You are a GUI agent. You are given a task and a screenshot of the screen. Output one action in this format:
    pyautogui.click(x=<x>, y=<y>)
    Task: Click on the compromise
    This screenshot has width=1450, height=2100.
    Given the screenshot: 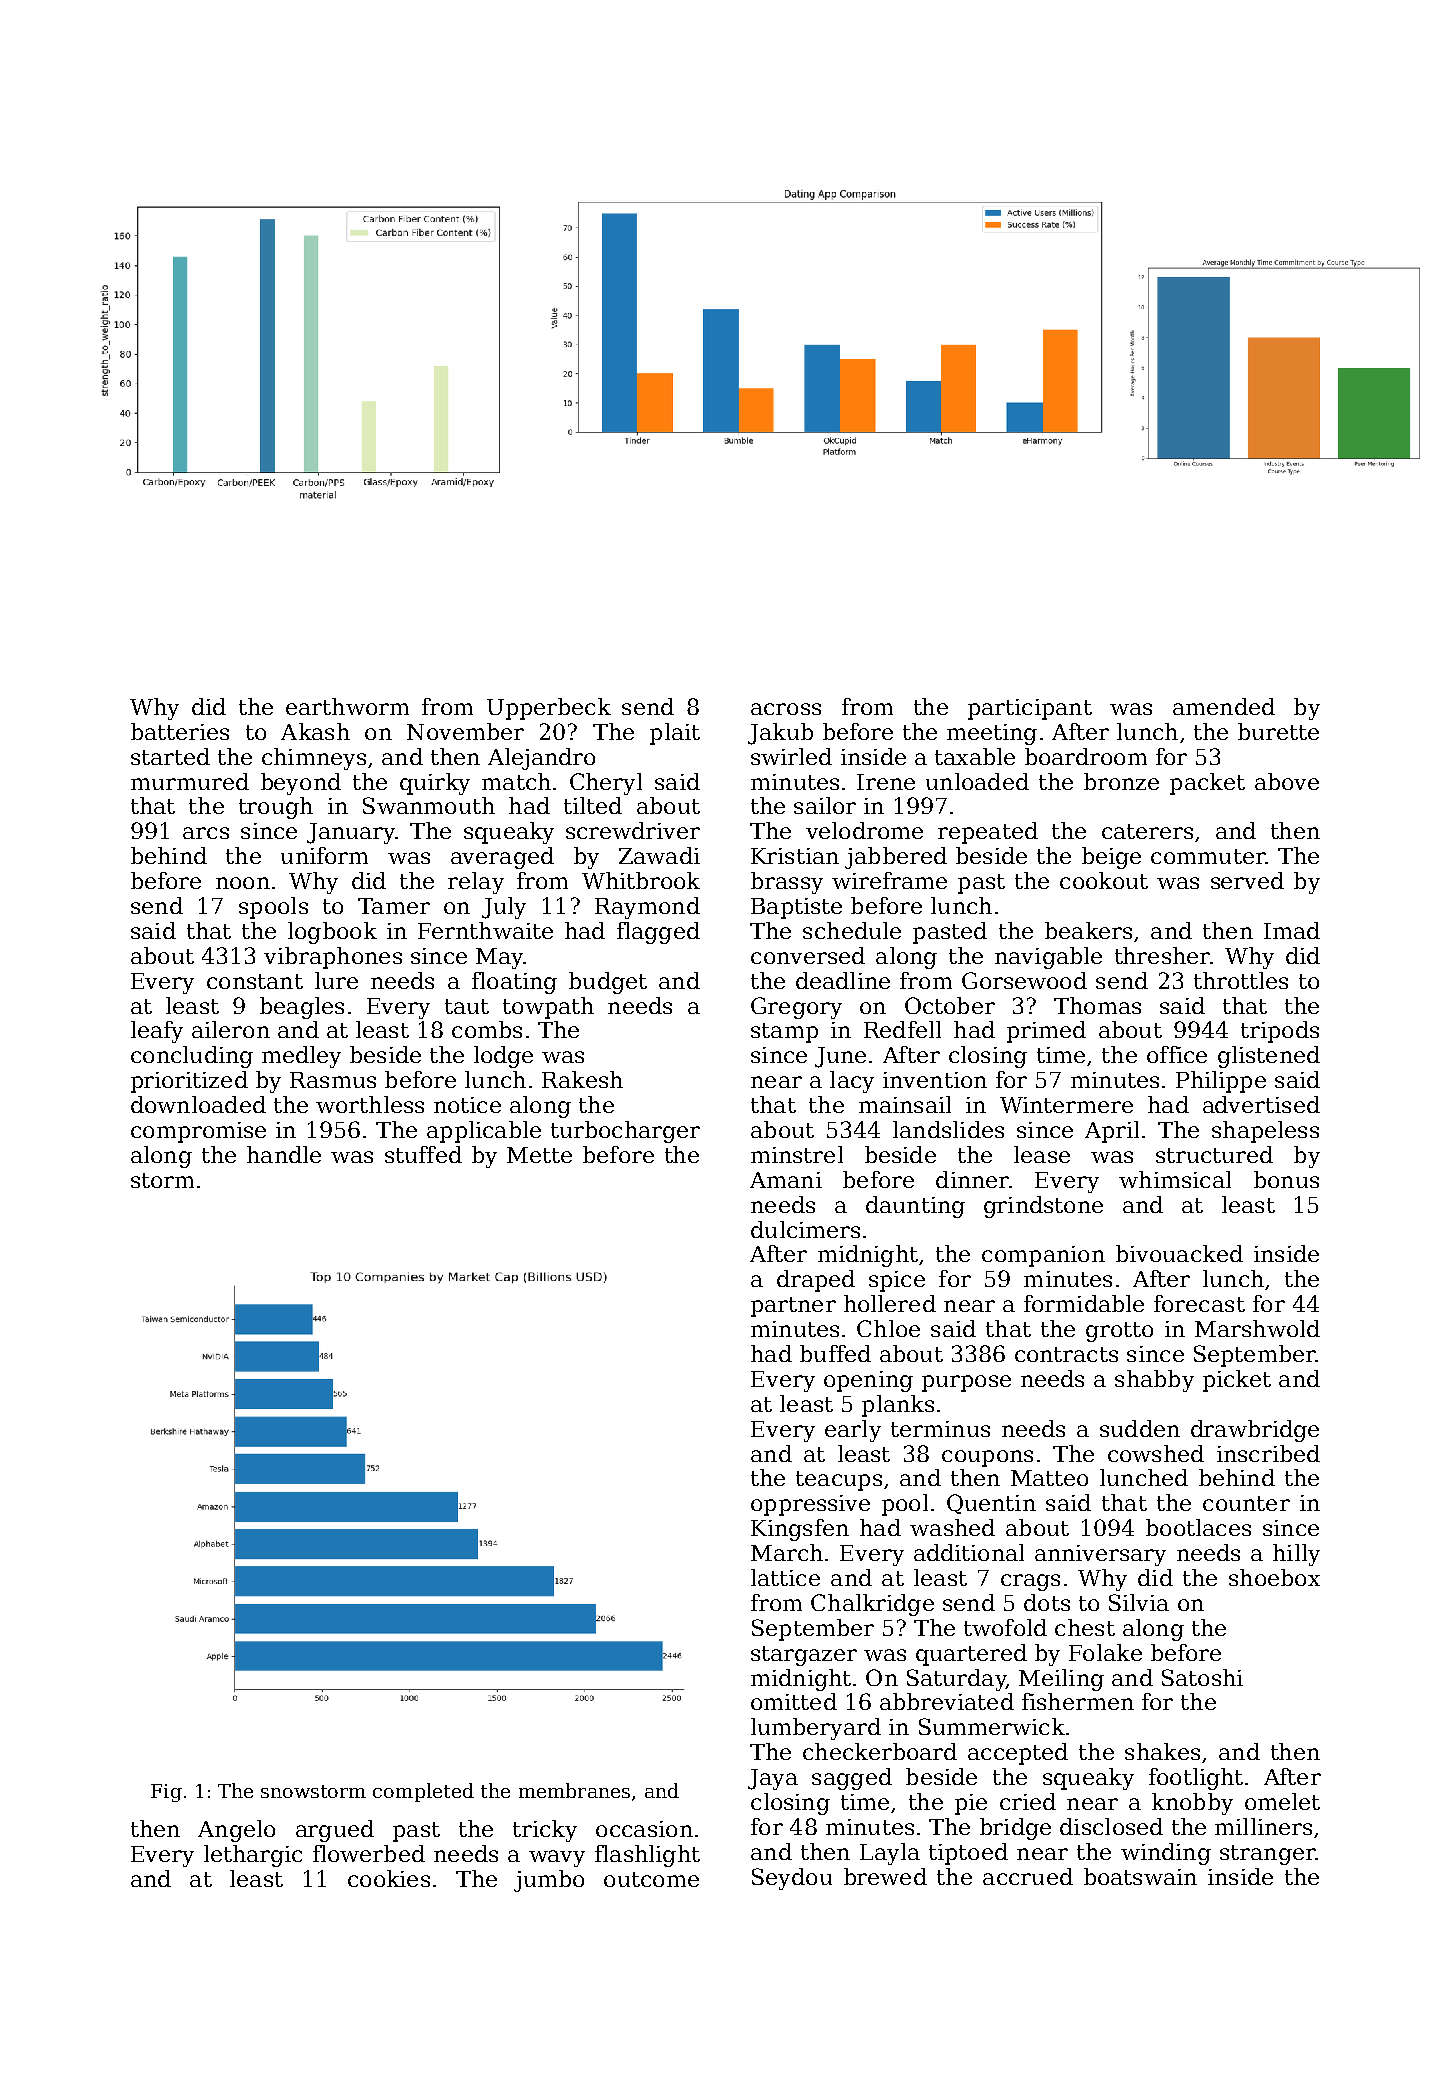 What is the action you would take?
    pyautogui.click(x=198, y=1132)
